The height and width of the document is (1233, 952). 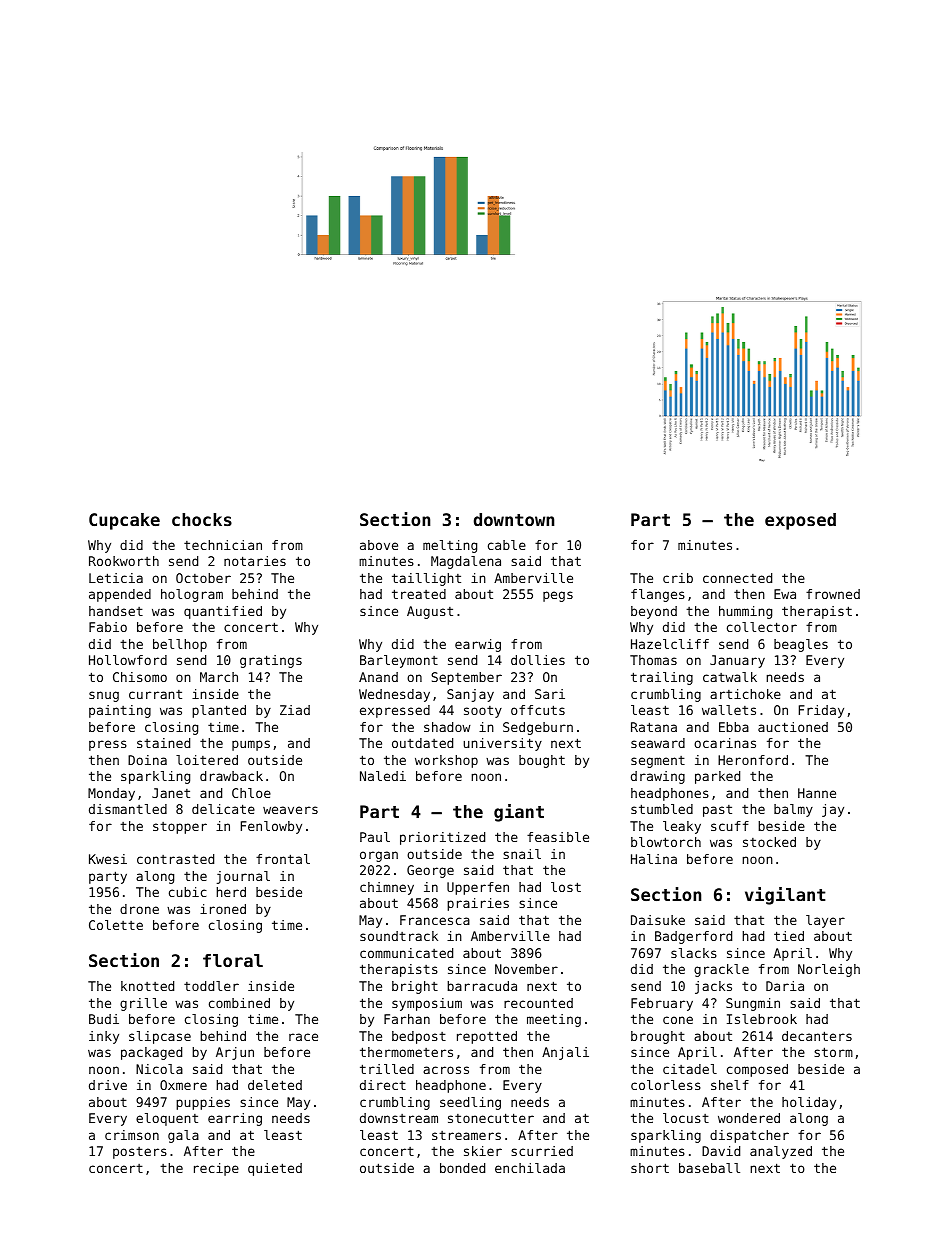 What do you see at coordinates (530, 1168) in the document?
I see `enchilada` at bounding box center [530, 1168].
